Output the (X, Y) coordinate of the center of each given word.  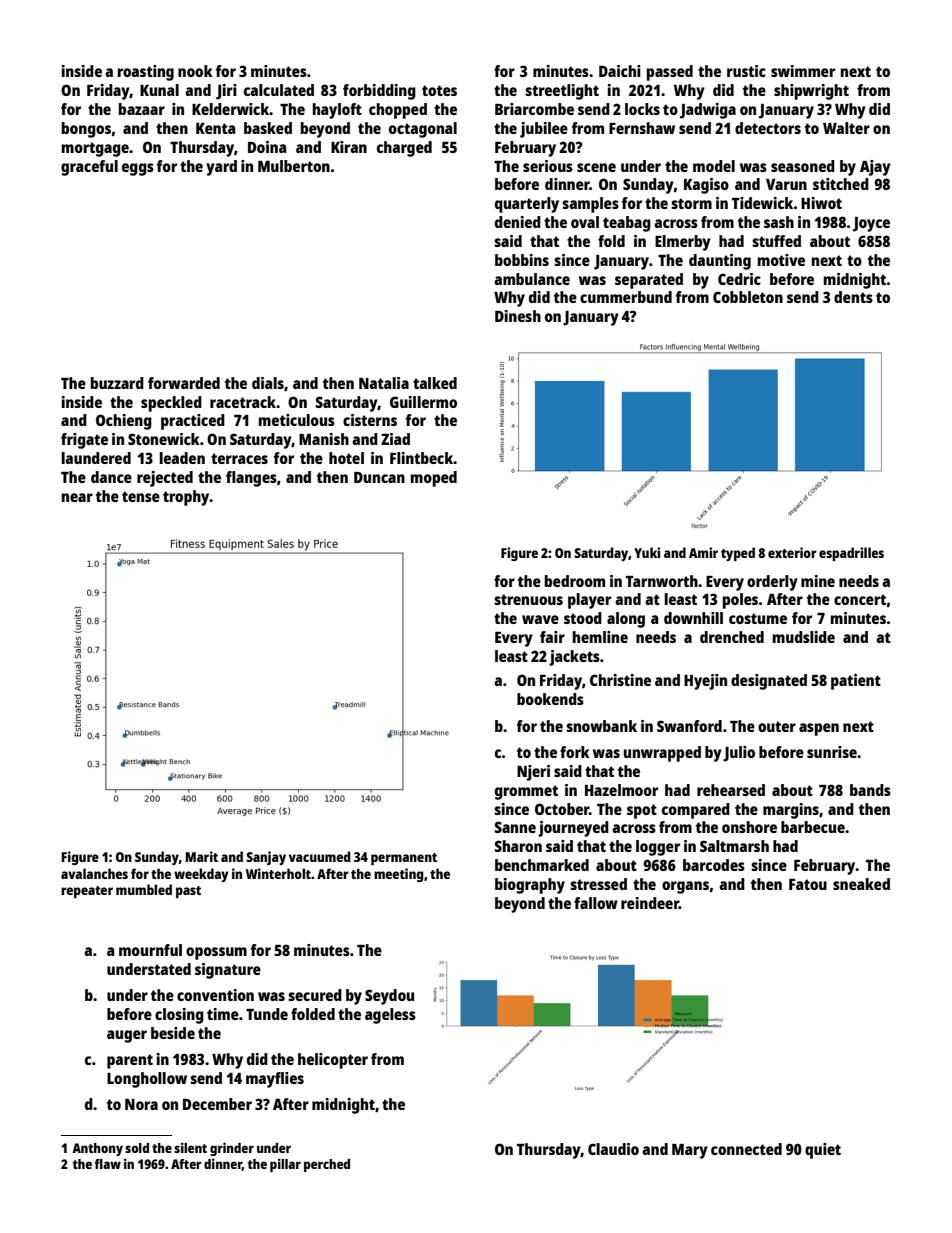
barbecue (813, 827)
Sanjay (266, 858)
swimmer (803, 71)
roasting (146, 73)
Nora (141, 1104)
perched (327, 1165)
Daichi (620, 71)
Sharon (518, 846)
